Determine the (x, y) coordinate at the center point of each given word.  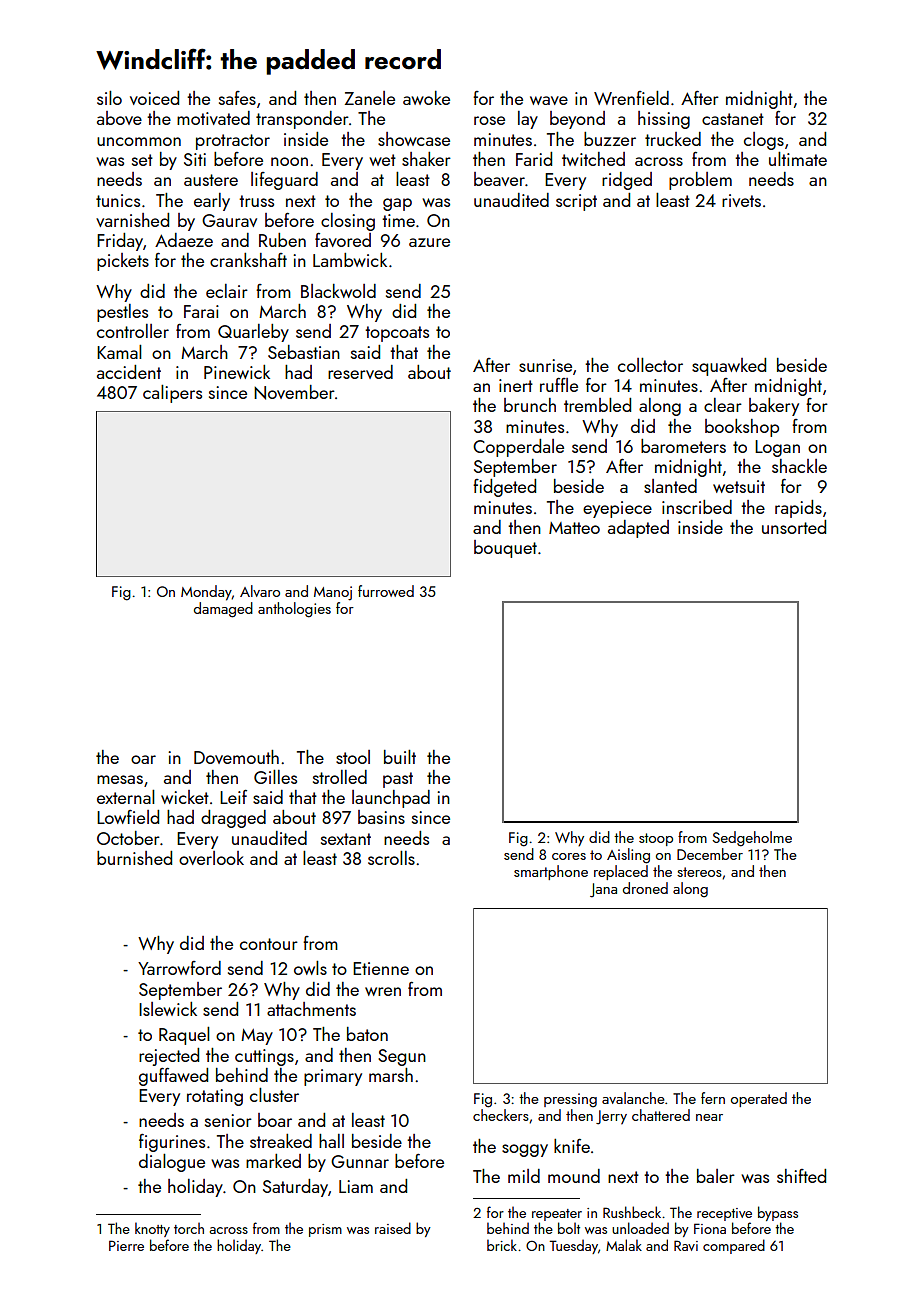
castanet (733, 119)
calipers (172, 394)
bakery (774, 407)
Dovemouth (236, 757)
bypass (778, 1213)
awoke (426, 98)
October (128, 838)
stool (353, 757)
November (294, 392)
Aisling (628, 856)
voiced (154, 98)
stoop (656, 839)
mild (524, 1176)
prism (325, 1230)
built (400, 757)
